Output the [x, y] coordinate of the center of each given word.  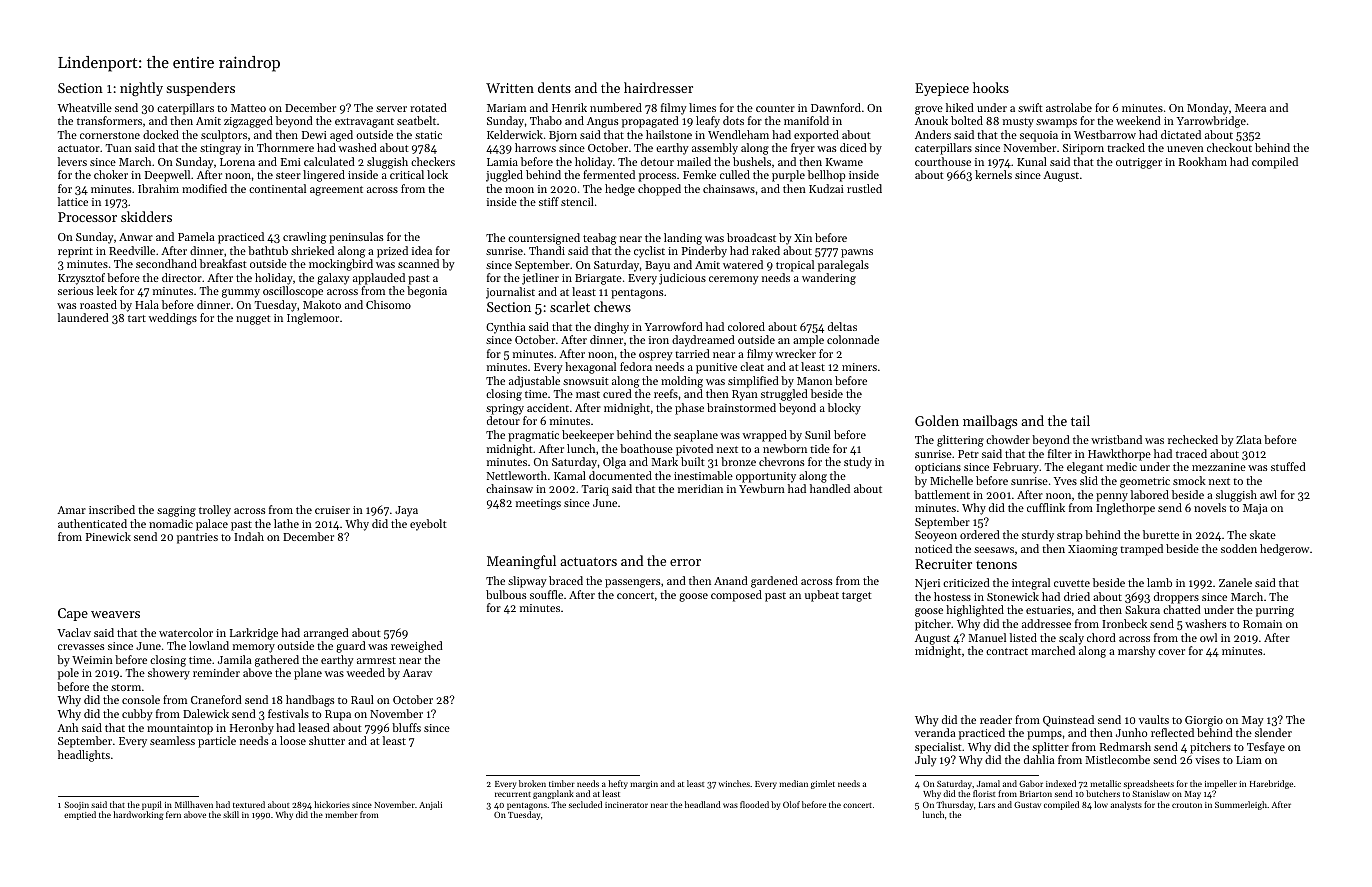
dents [554, 87]
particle [217, 742]
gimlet [823, 784]
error [685, 562]
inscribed [112, 509]
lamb [1159, 582]
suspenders [200, 89]
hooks [991, 87]
